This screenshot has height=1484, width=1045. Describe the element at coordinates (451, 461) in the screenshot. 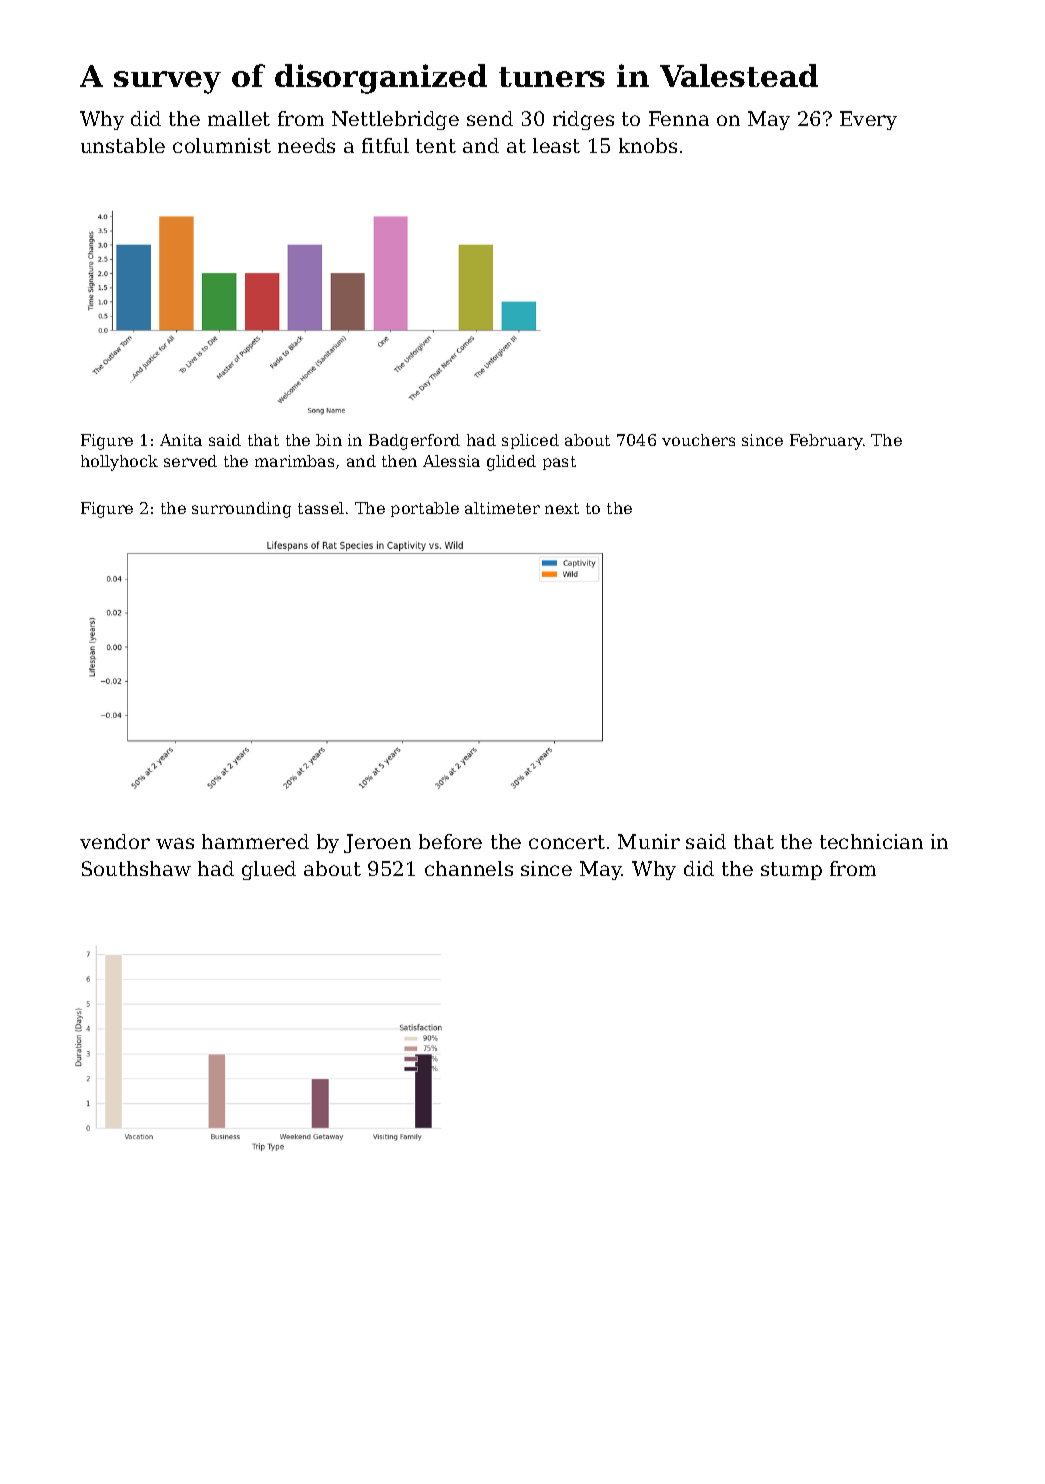

I see `Alessia` at that location.
